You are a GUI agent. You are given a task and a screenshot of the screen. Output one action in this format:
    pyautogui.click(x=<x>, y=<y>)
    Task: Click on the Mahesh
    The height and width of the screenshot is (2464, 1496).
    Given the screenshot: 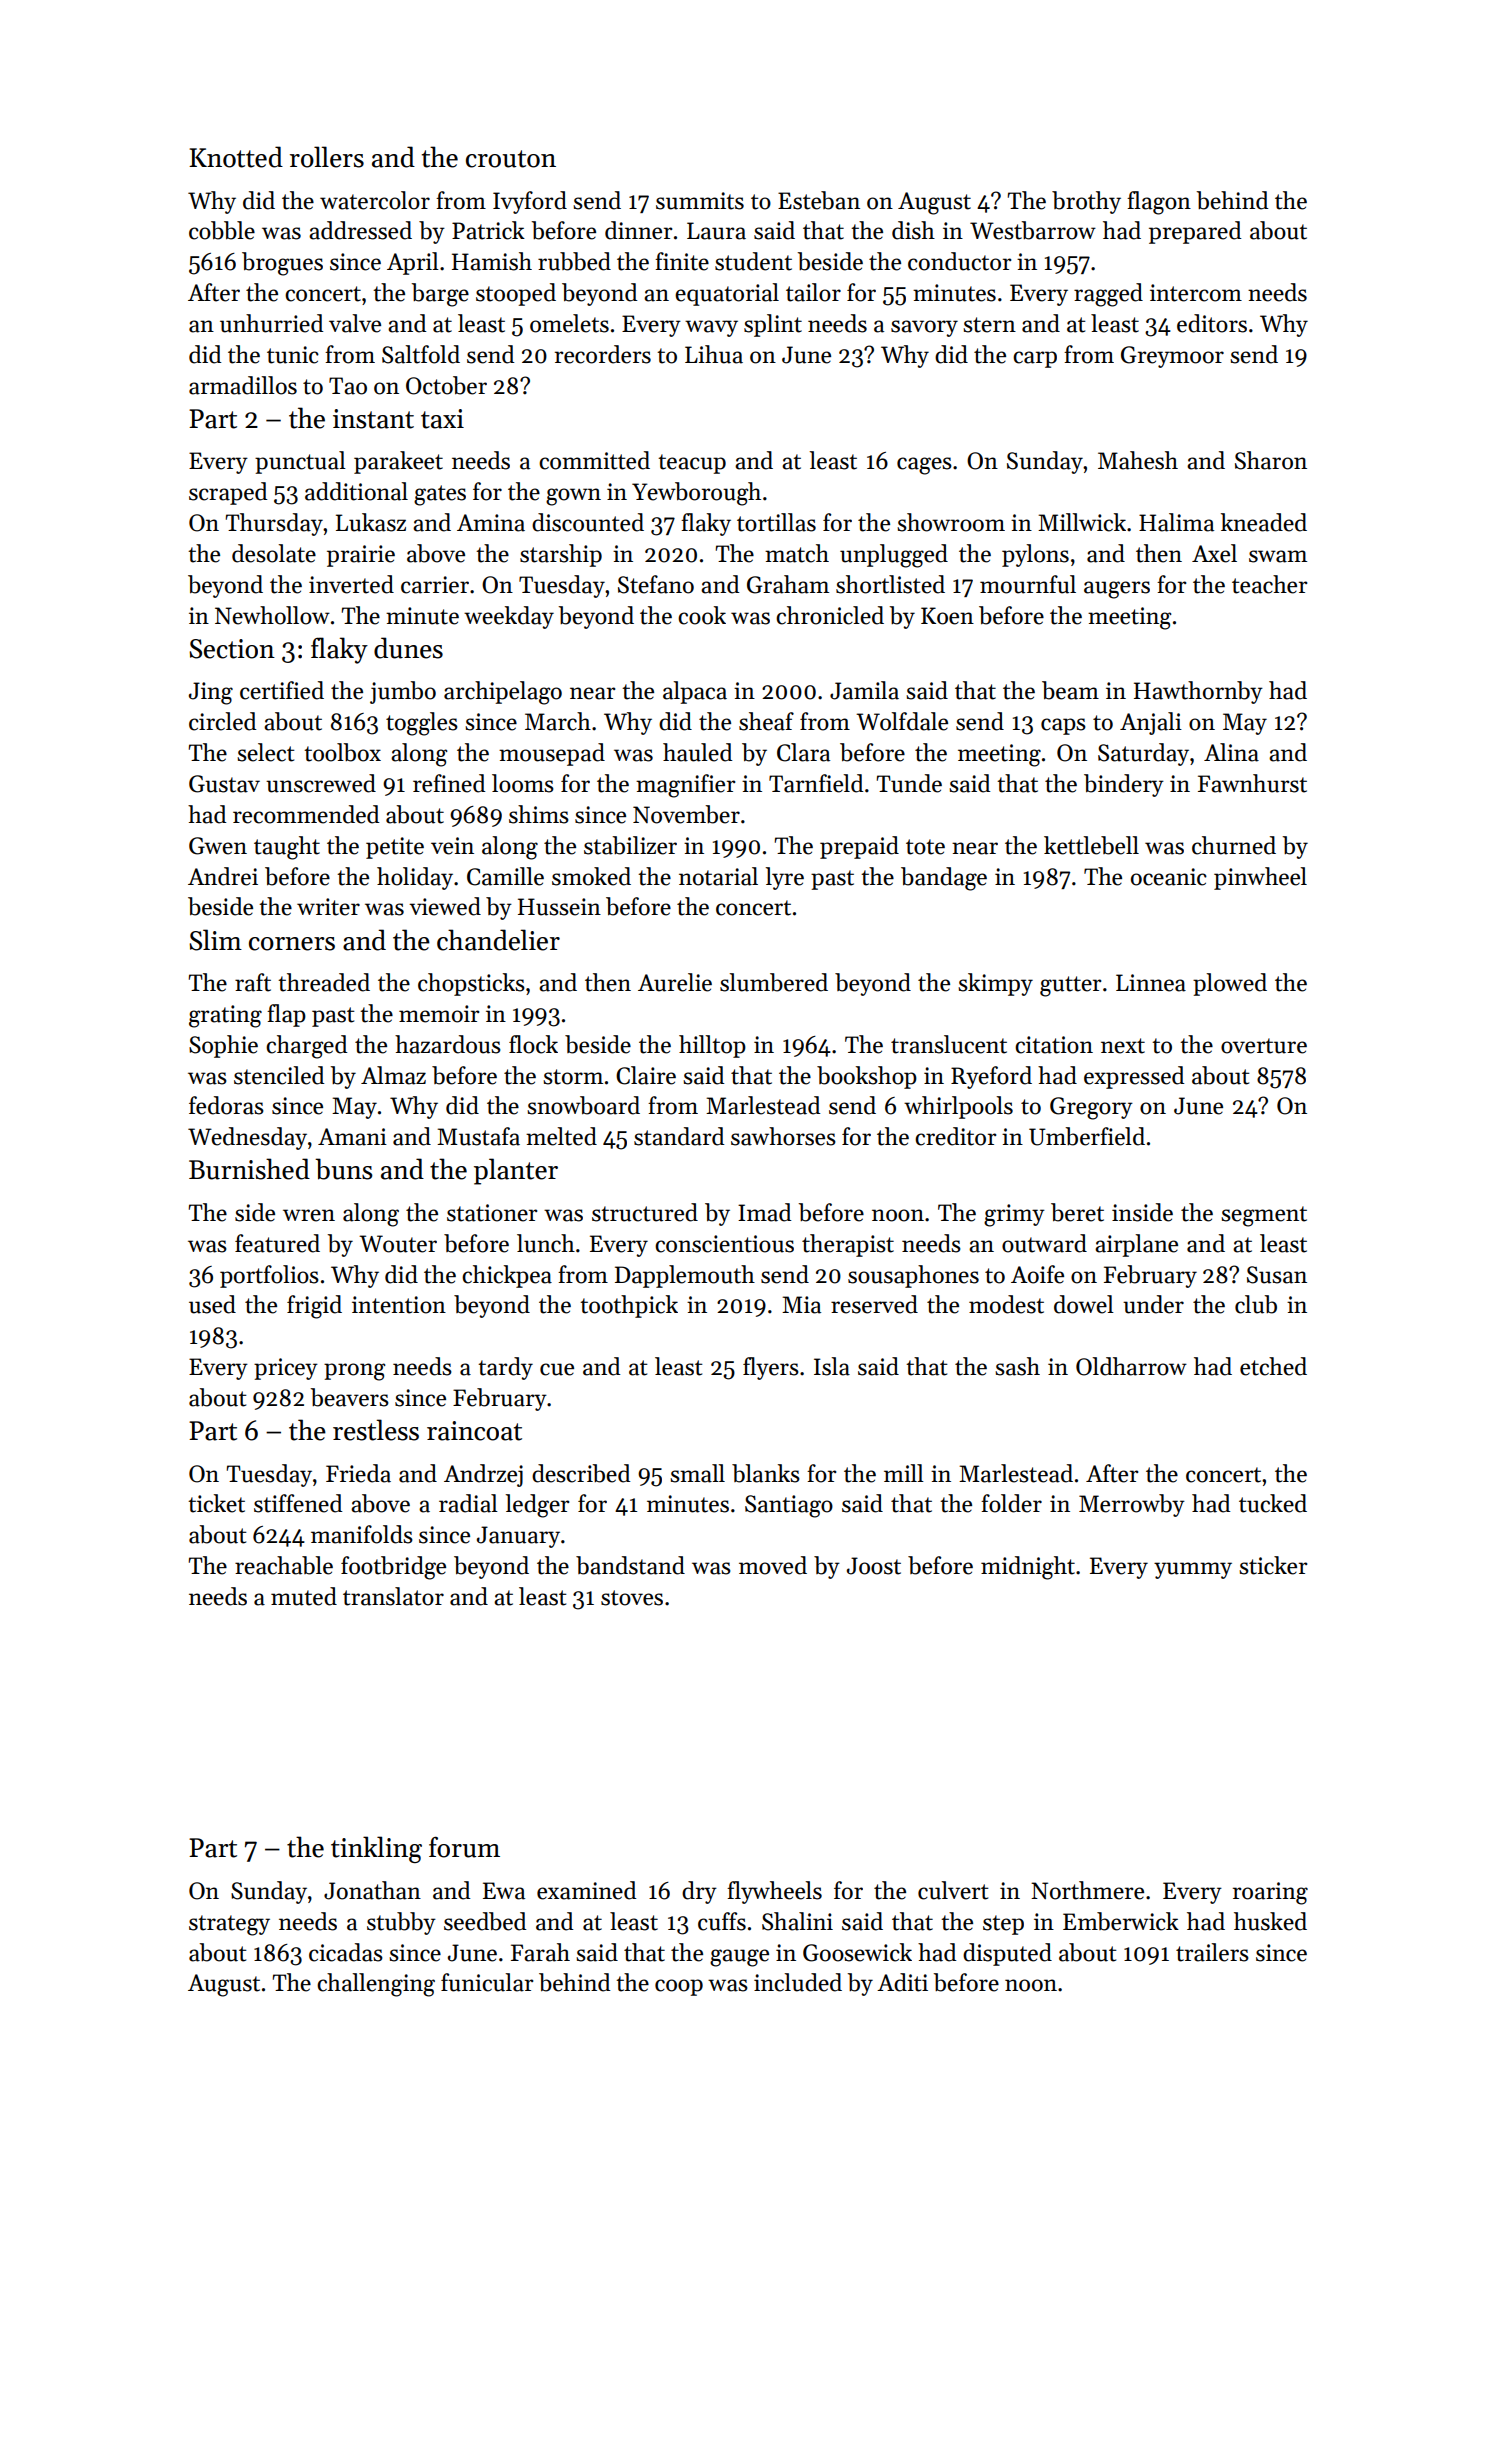 What is the action you would take?
    pyautogui.click(x=1138, y=460)
